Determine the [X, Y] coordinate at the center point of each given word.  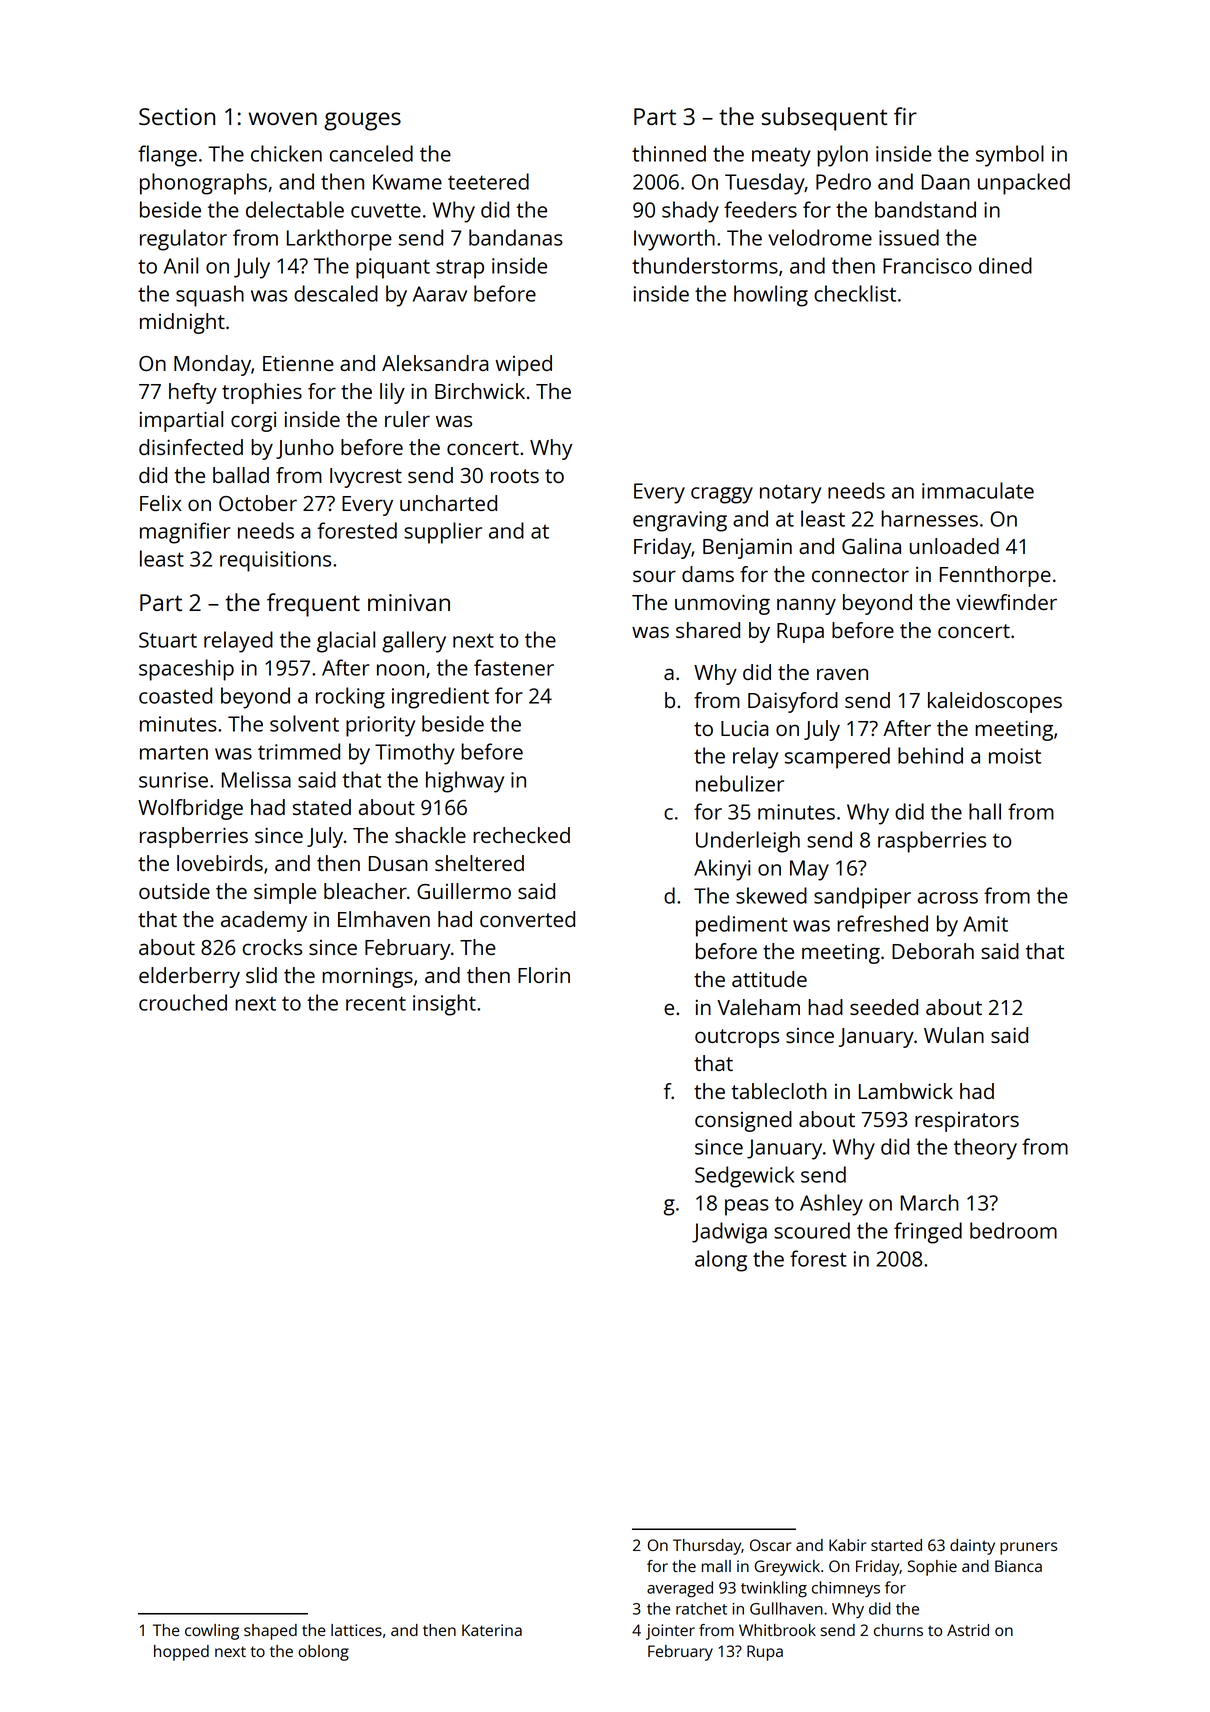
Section [177, 116]
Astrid [968, 1630]
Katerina [492, 1630]
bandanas [516, 237]
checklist [855, 293]
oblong [323, 1653]
